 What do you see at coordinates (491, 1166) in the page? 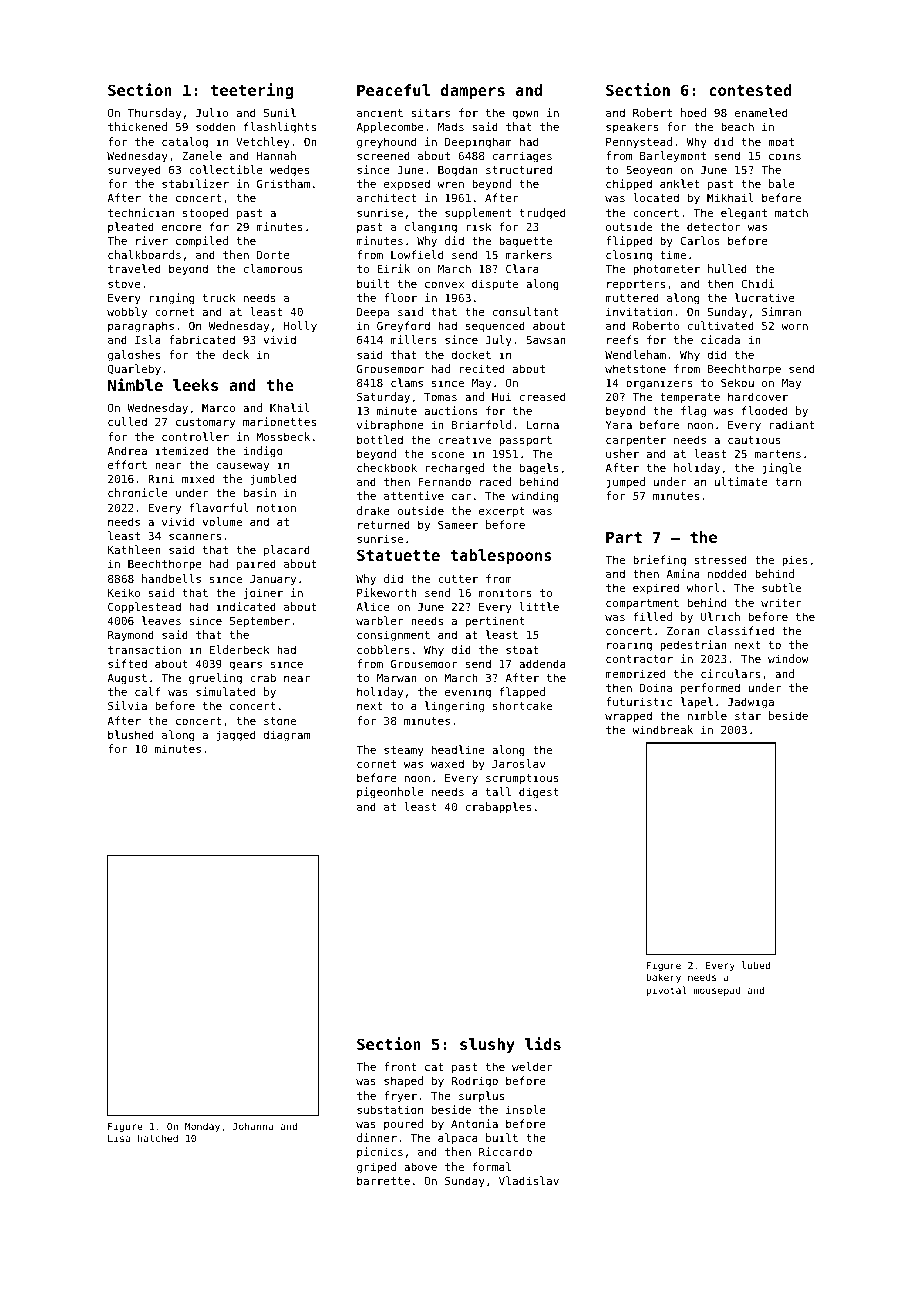
I see `formal` at bounding box center [491, 1166].
